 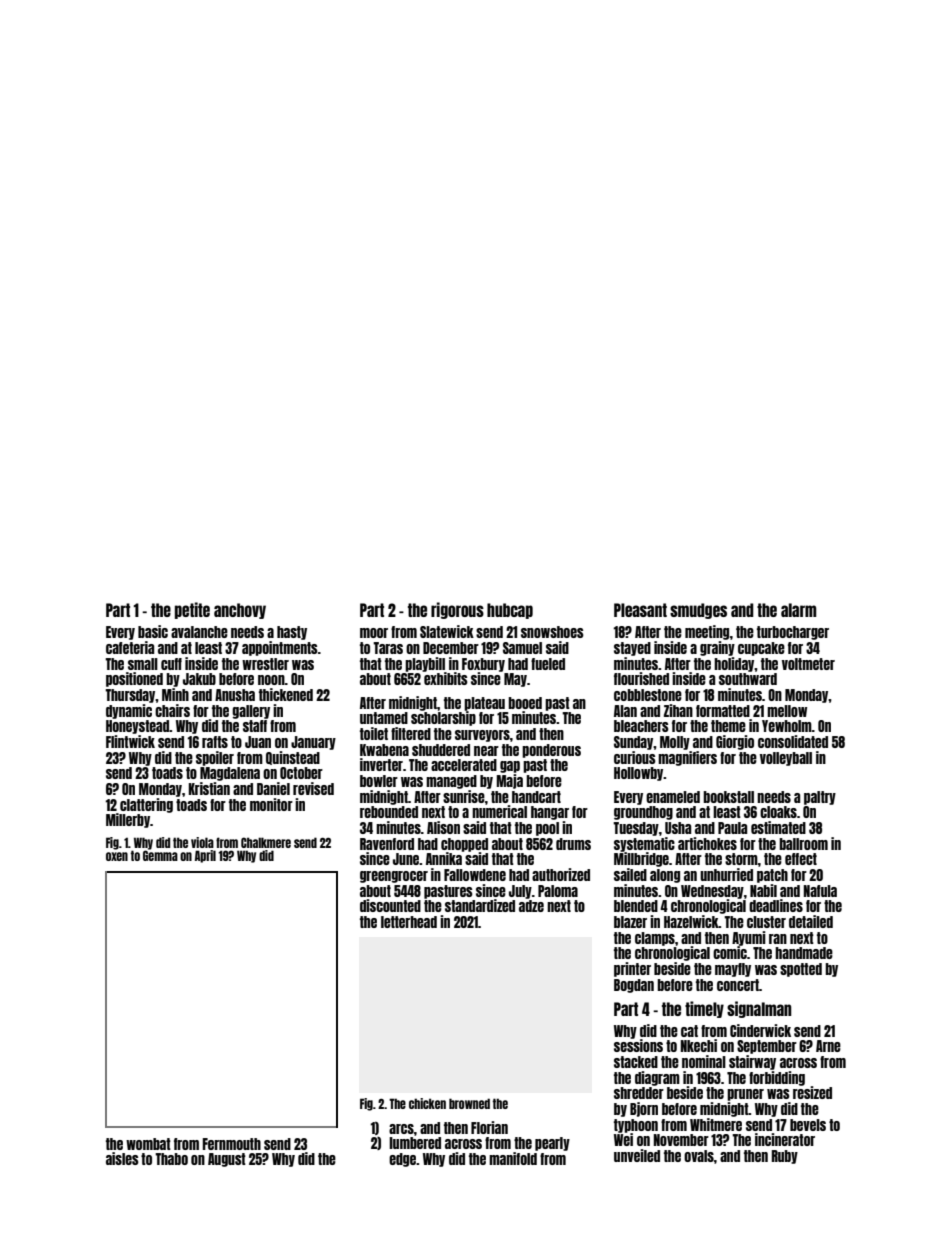 What do you see at coordinates (699, 1156) in the page?
I see `ovals` at bounding box center [699, 1156].
